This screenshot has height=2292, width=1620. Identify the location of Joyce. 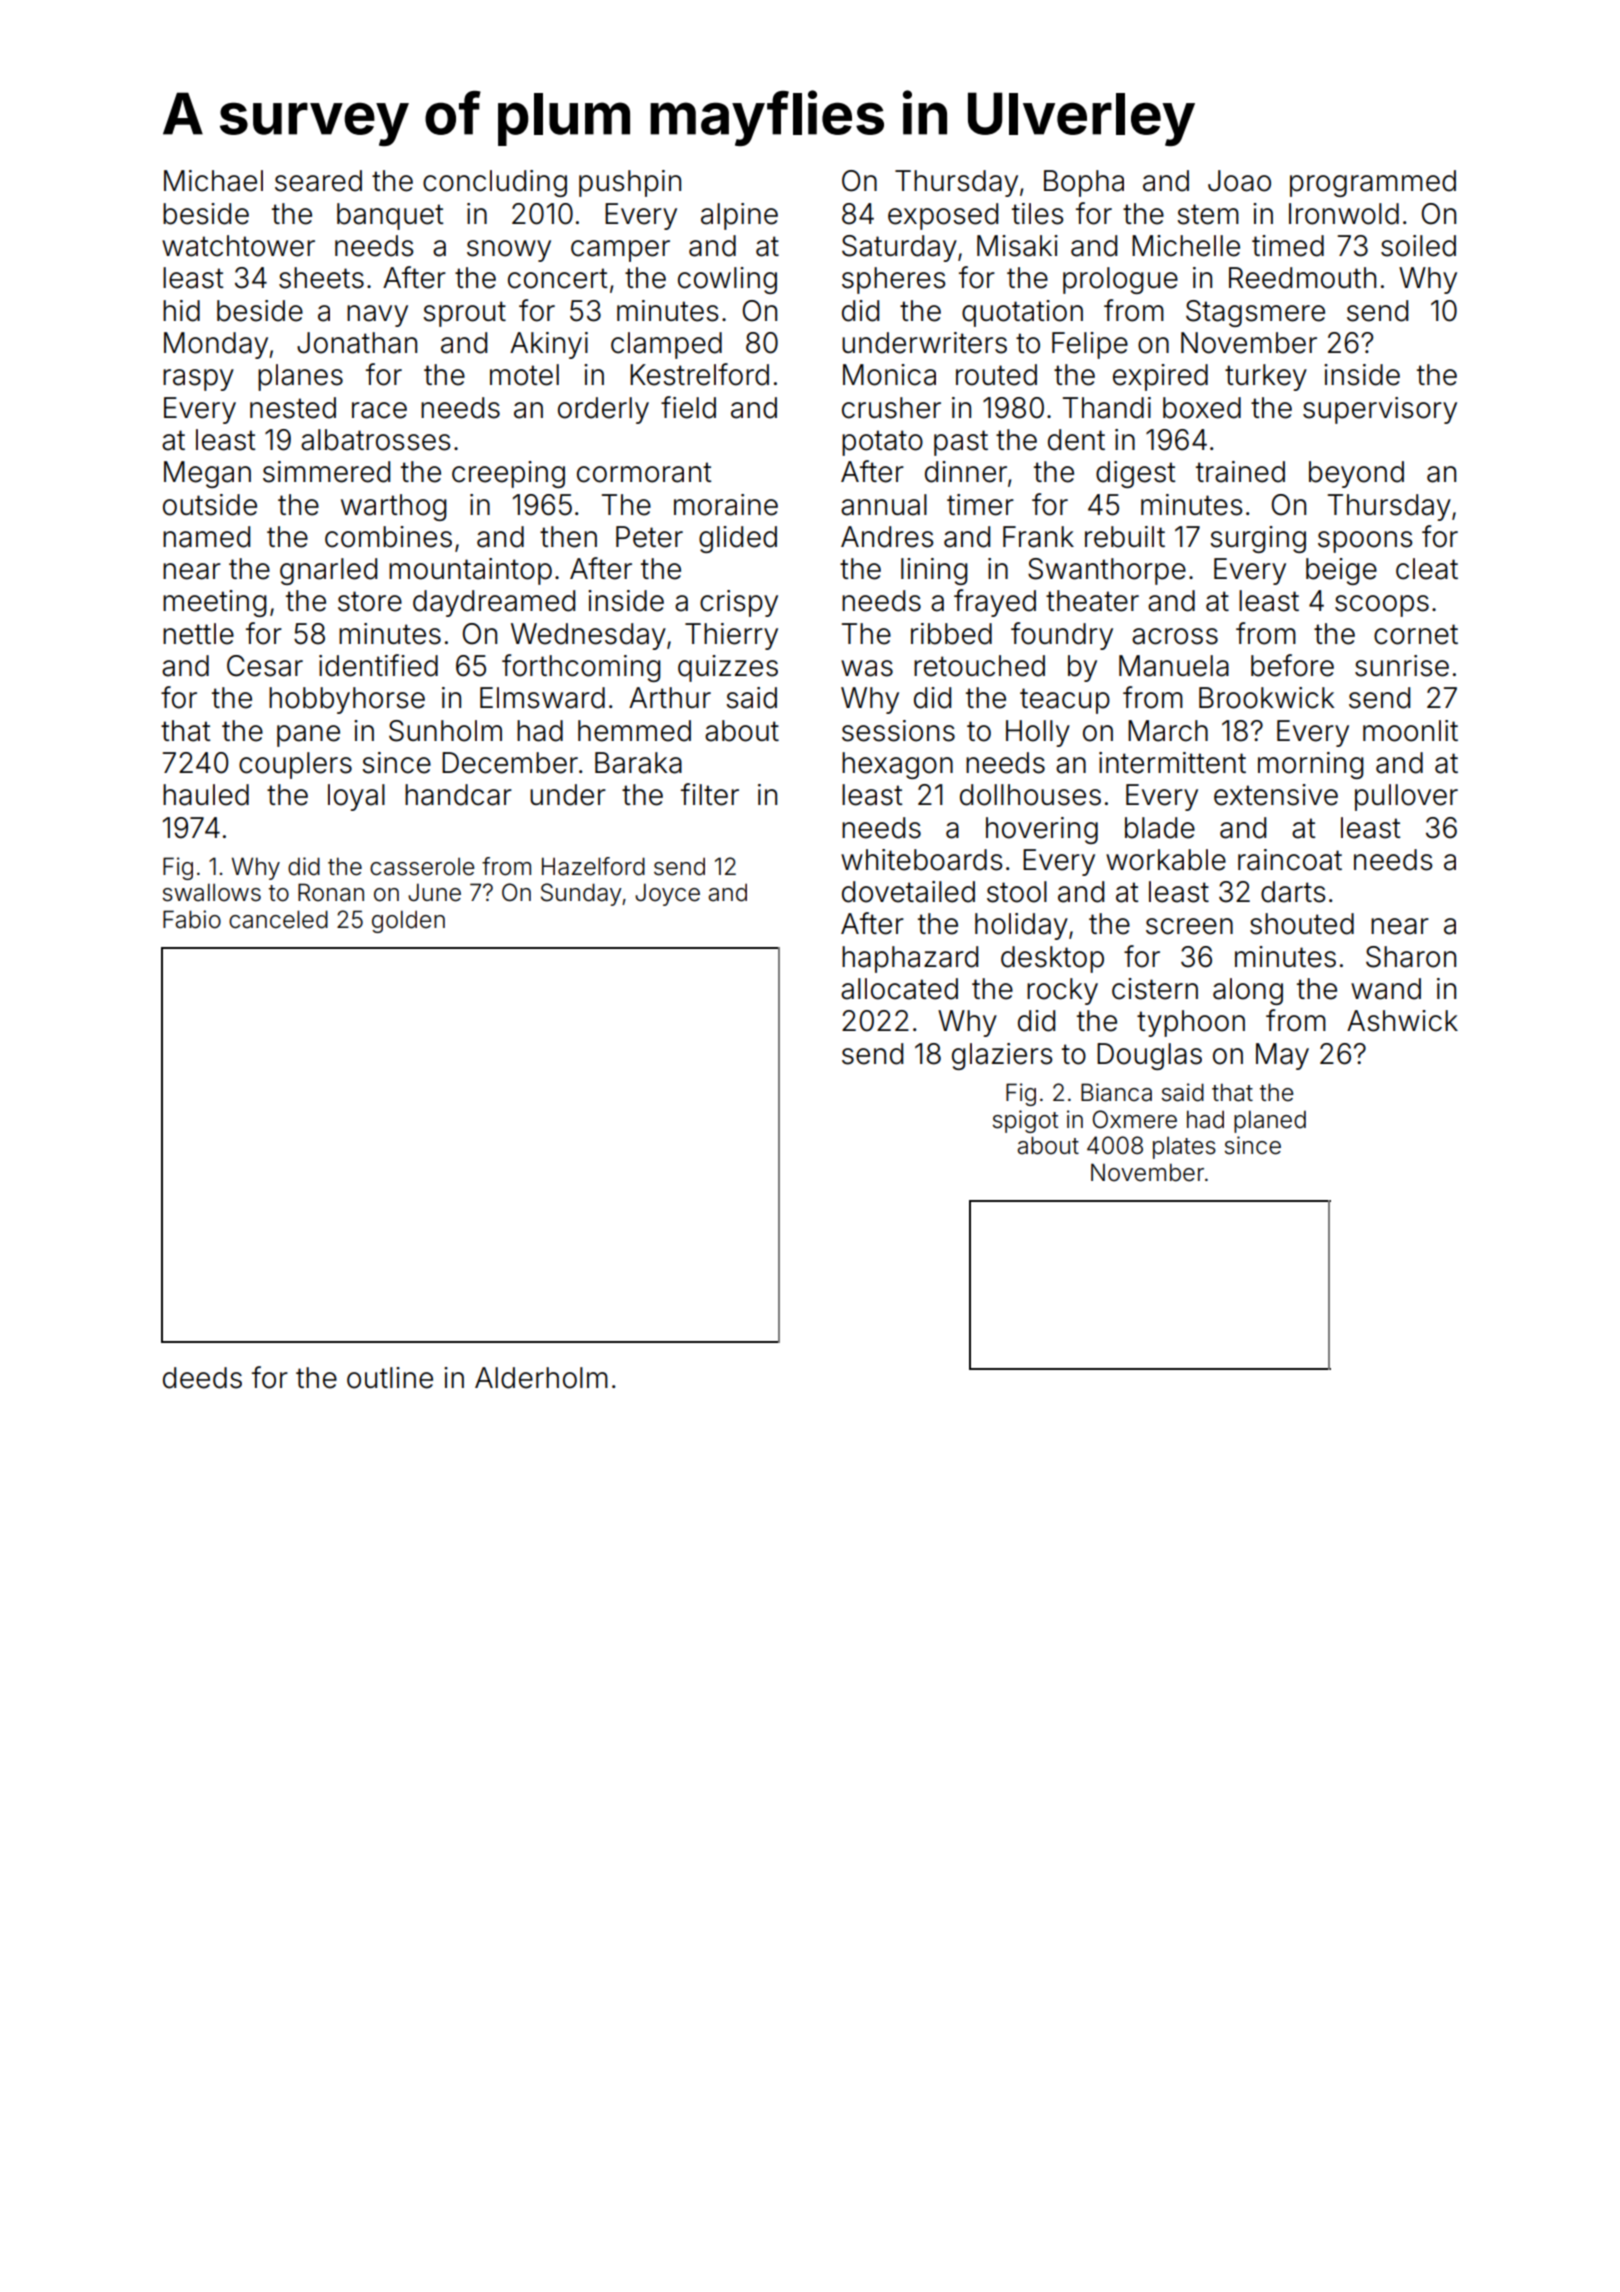
(667, 894).
